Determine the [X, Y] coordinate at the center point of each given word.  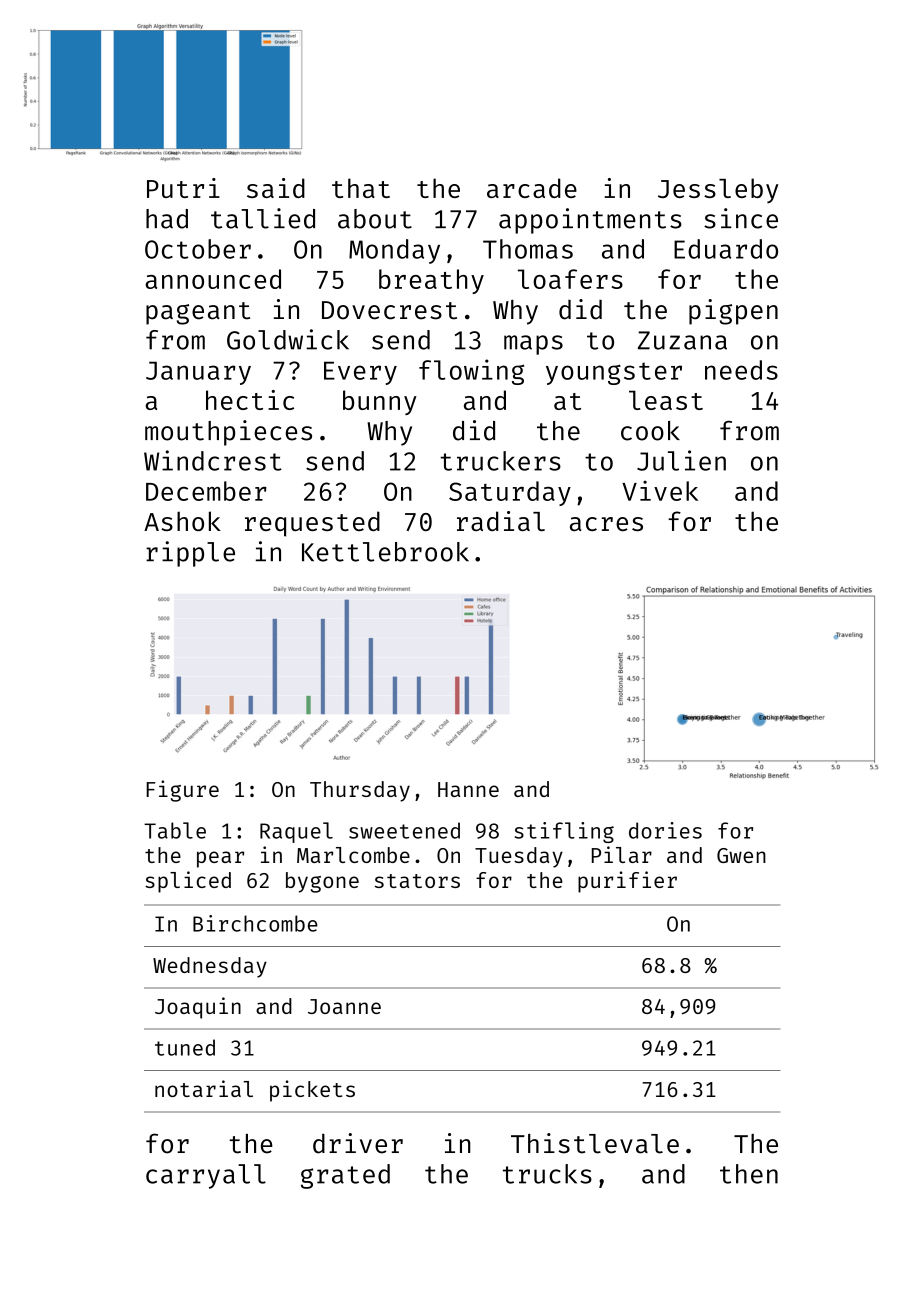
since [741, 218]
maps [533, 345]
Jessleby [718, 191]
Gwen [741, 855]
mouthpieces [228, 433]
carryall [206, 1176]
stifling [564, 832]
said [276, 188]
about [375, 219]
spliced [188, 882]
